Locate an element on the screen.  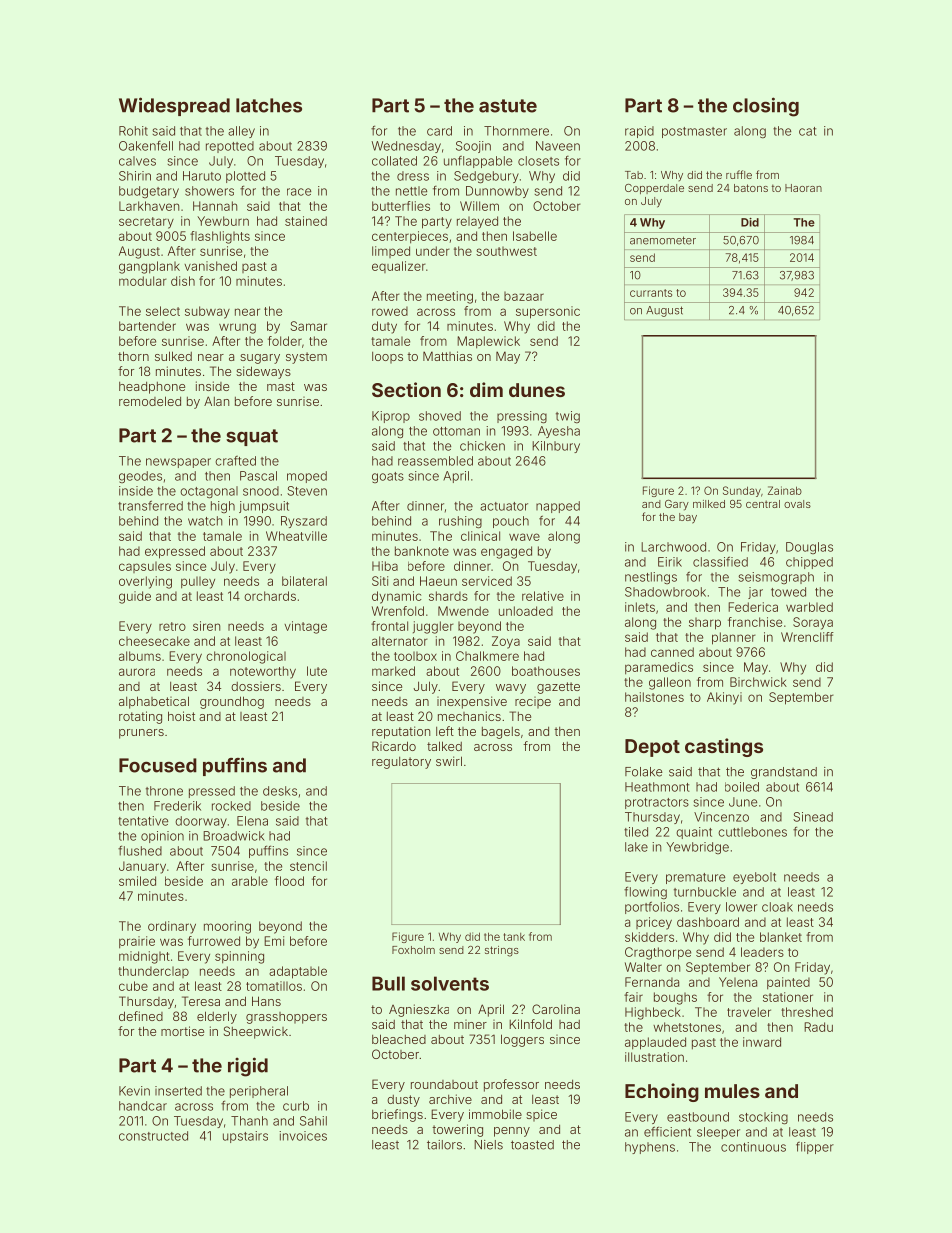
Kilnfold is located at coordinates (530, 1024).
